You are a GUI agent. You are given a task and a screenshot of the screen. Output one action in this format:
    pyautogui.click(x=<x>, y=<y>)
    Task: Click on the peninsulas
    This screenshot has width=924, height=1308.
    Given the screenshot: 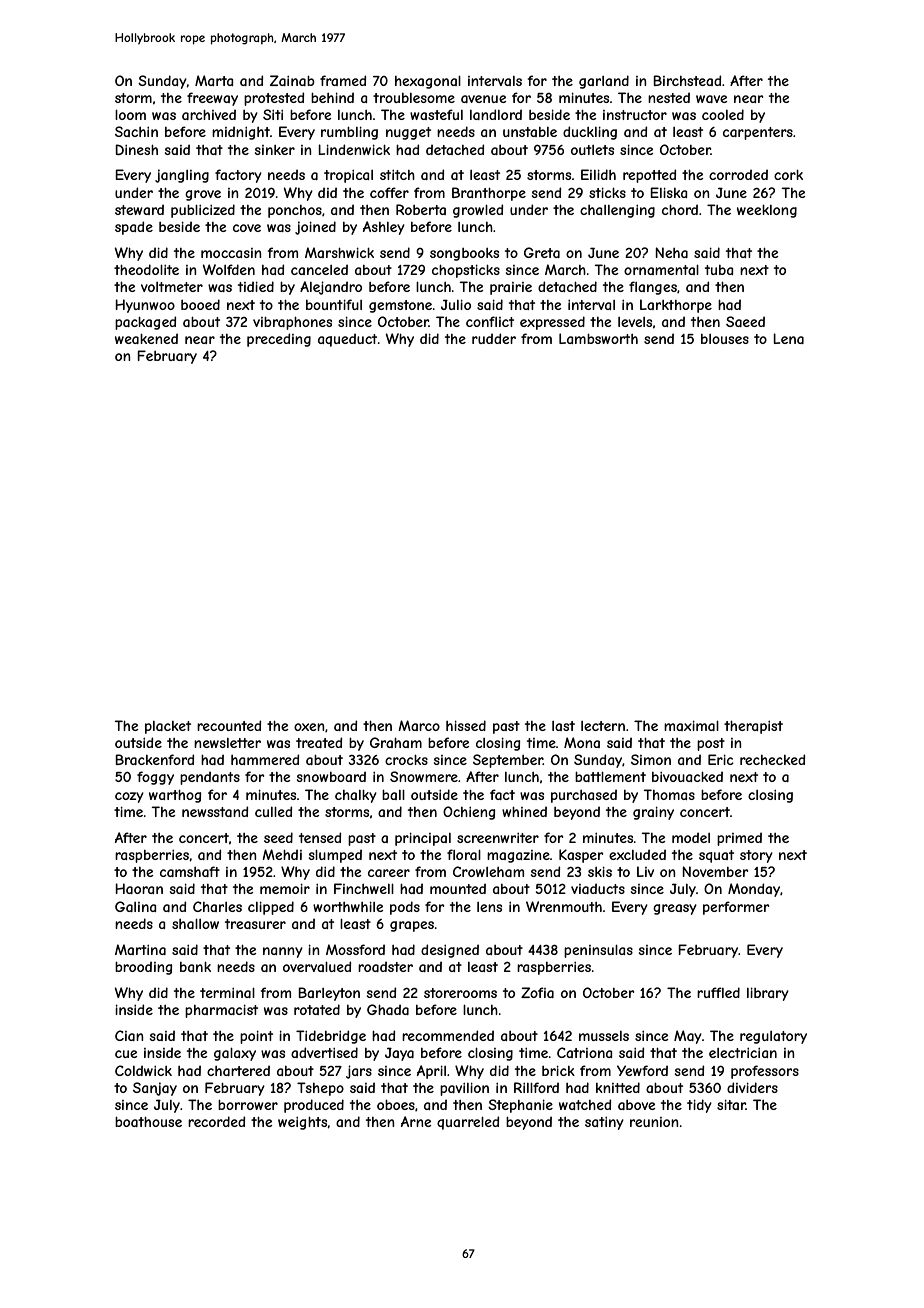 What is the action you would take?
    pyautogui.click(x=598, y=951)
